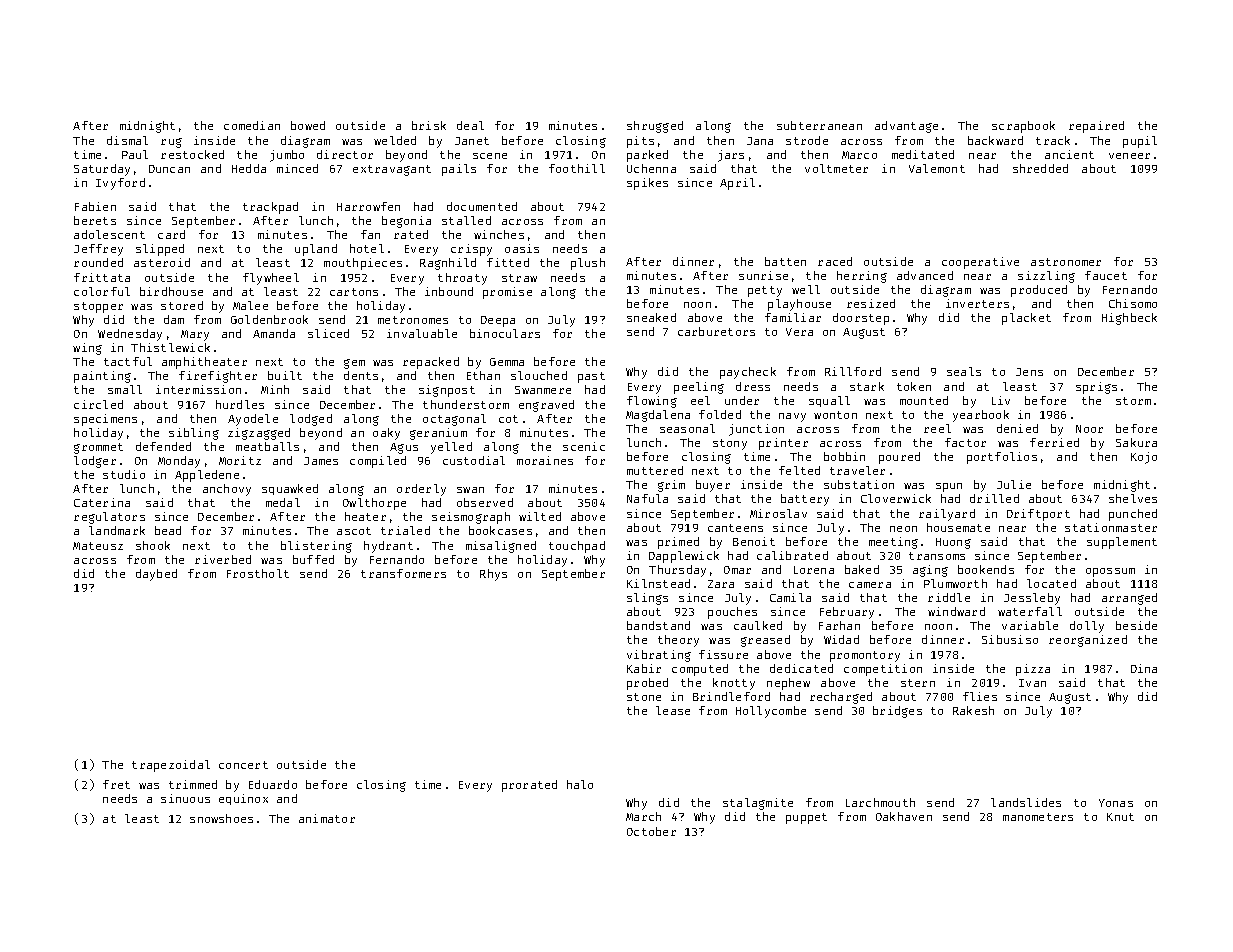  Describe the element at coordinates (308, 125) in the image. I see `bowed` at that location.
